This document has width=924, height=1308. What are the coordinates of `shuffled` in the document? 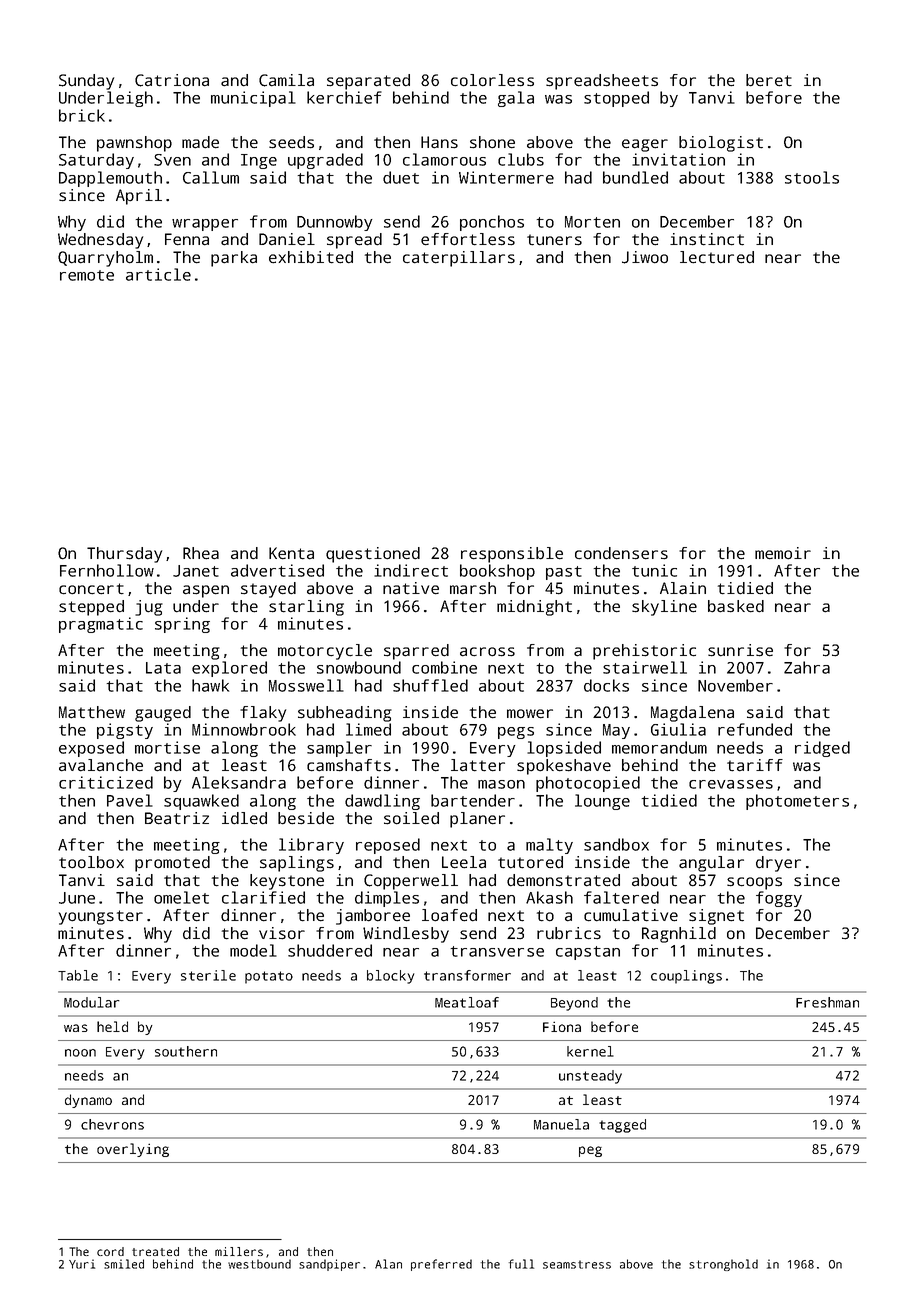 It's located at (430, 685).
